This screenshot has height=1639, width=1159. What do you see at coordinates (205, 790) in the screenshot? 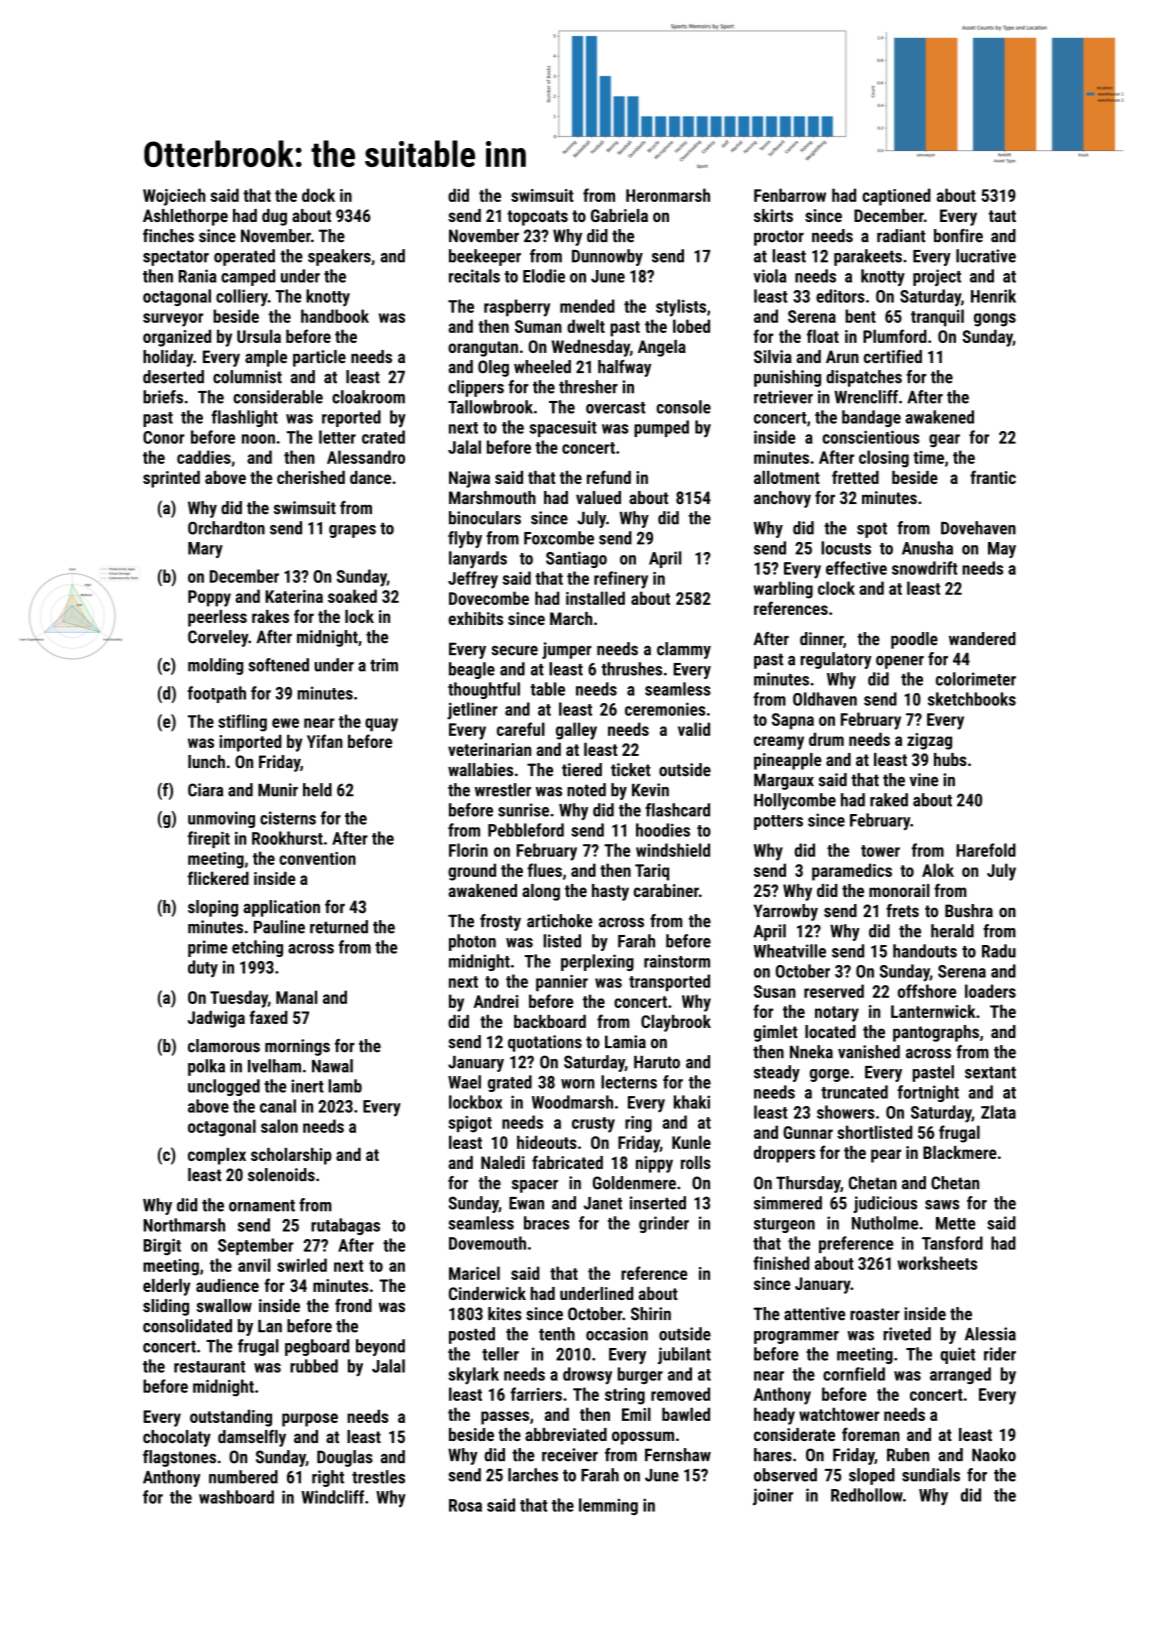
I see `Ciara` at bounding box center [205, 790].
